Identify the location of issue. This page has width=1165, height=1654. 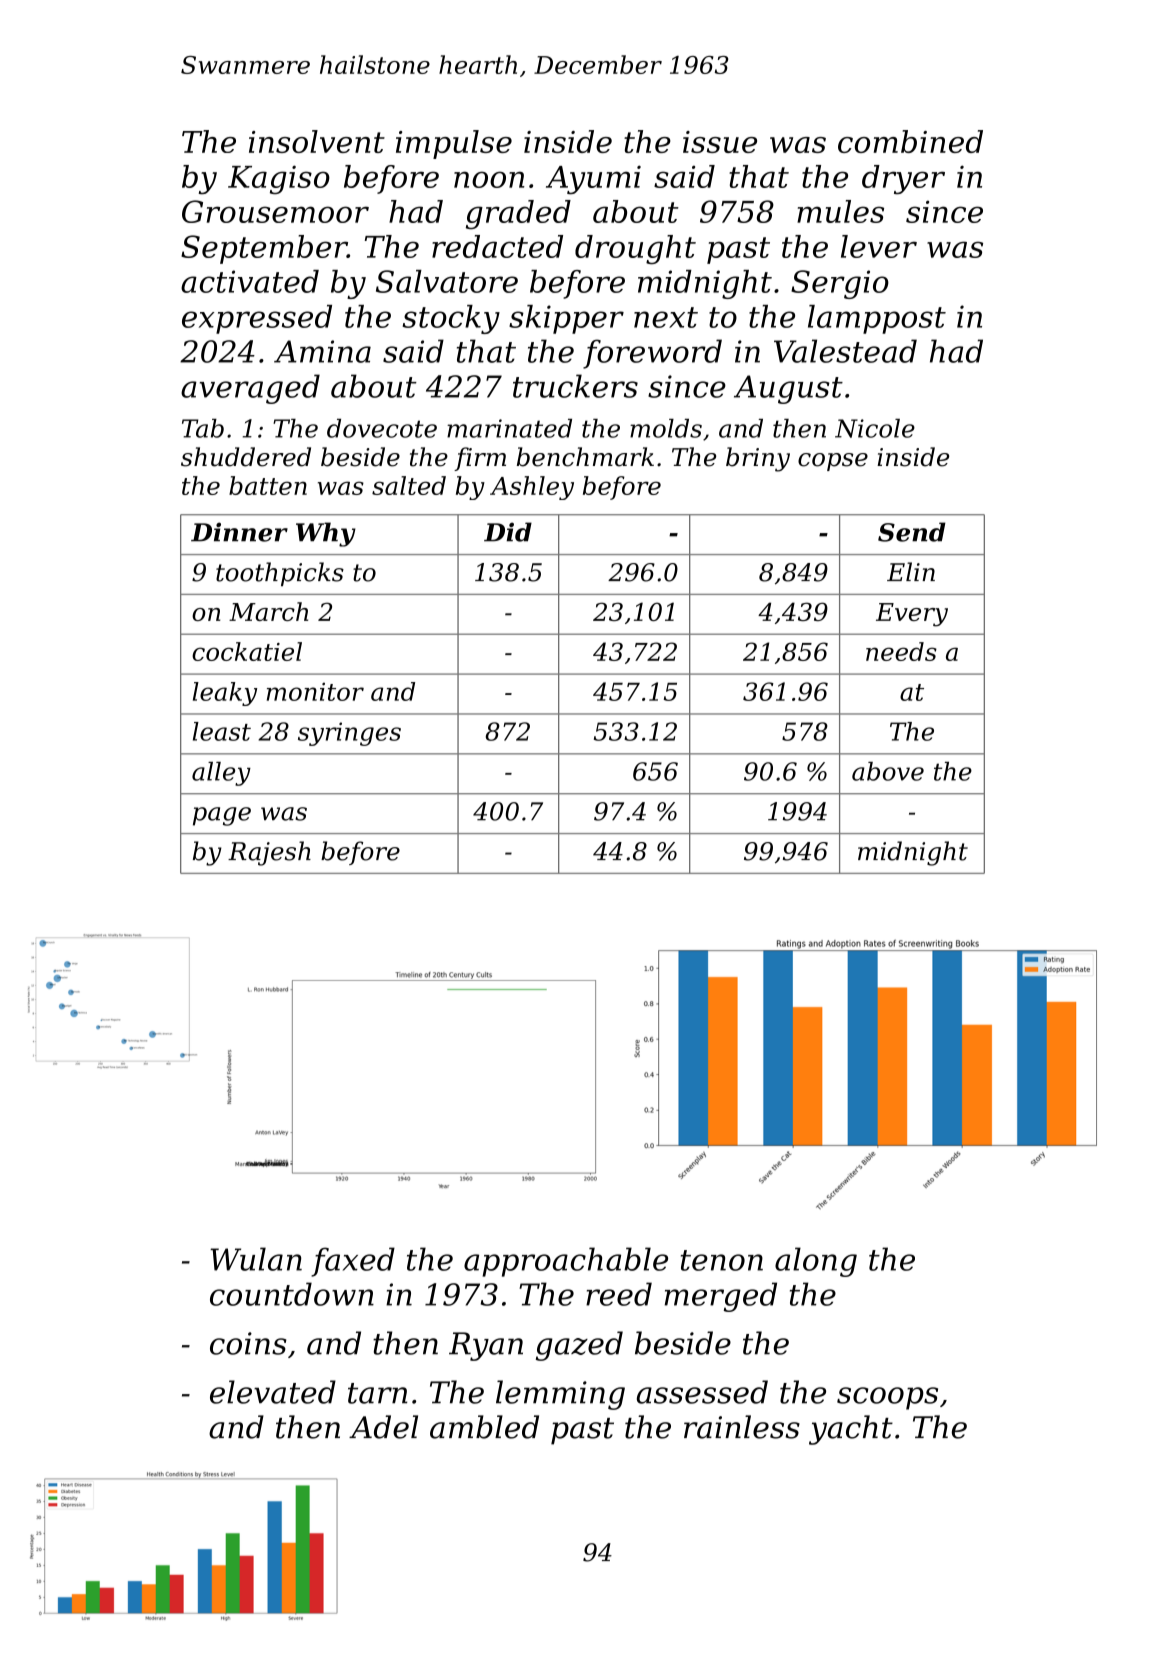
(720, 142).
